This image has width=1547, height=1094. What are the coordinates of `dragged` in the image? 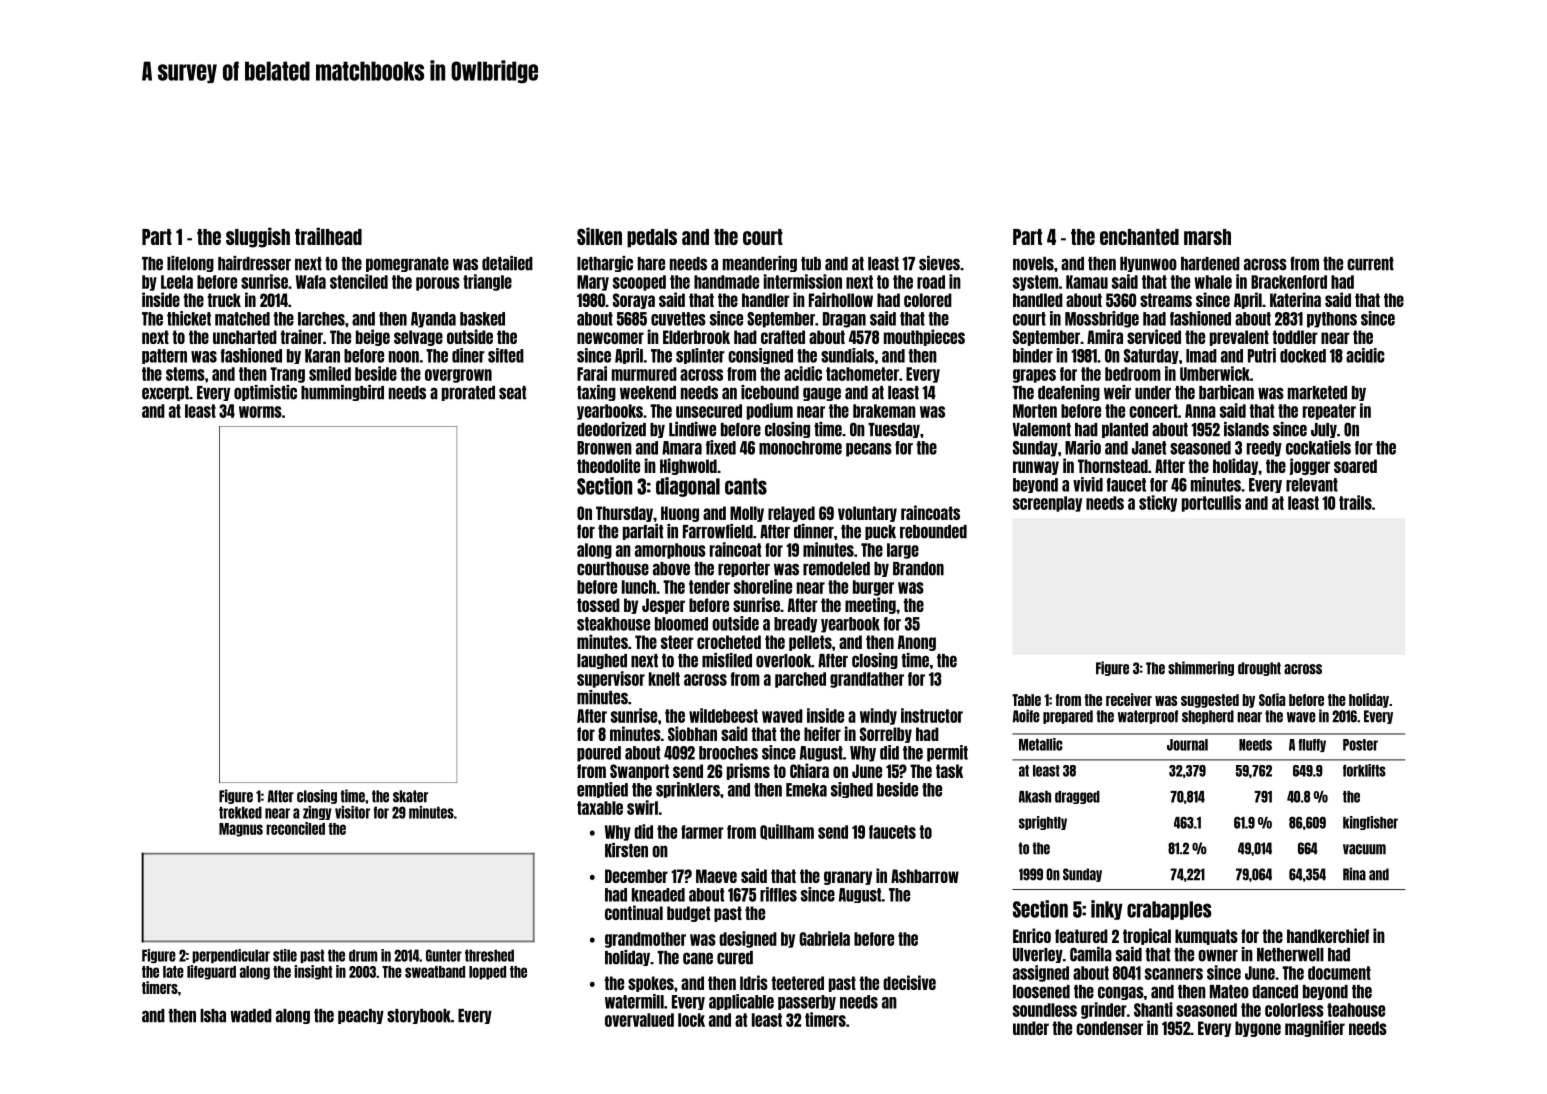 It's located at (1077, 797).
